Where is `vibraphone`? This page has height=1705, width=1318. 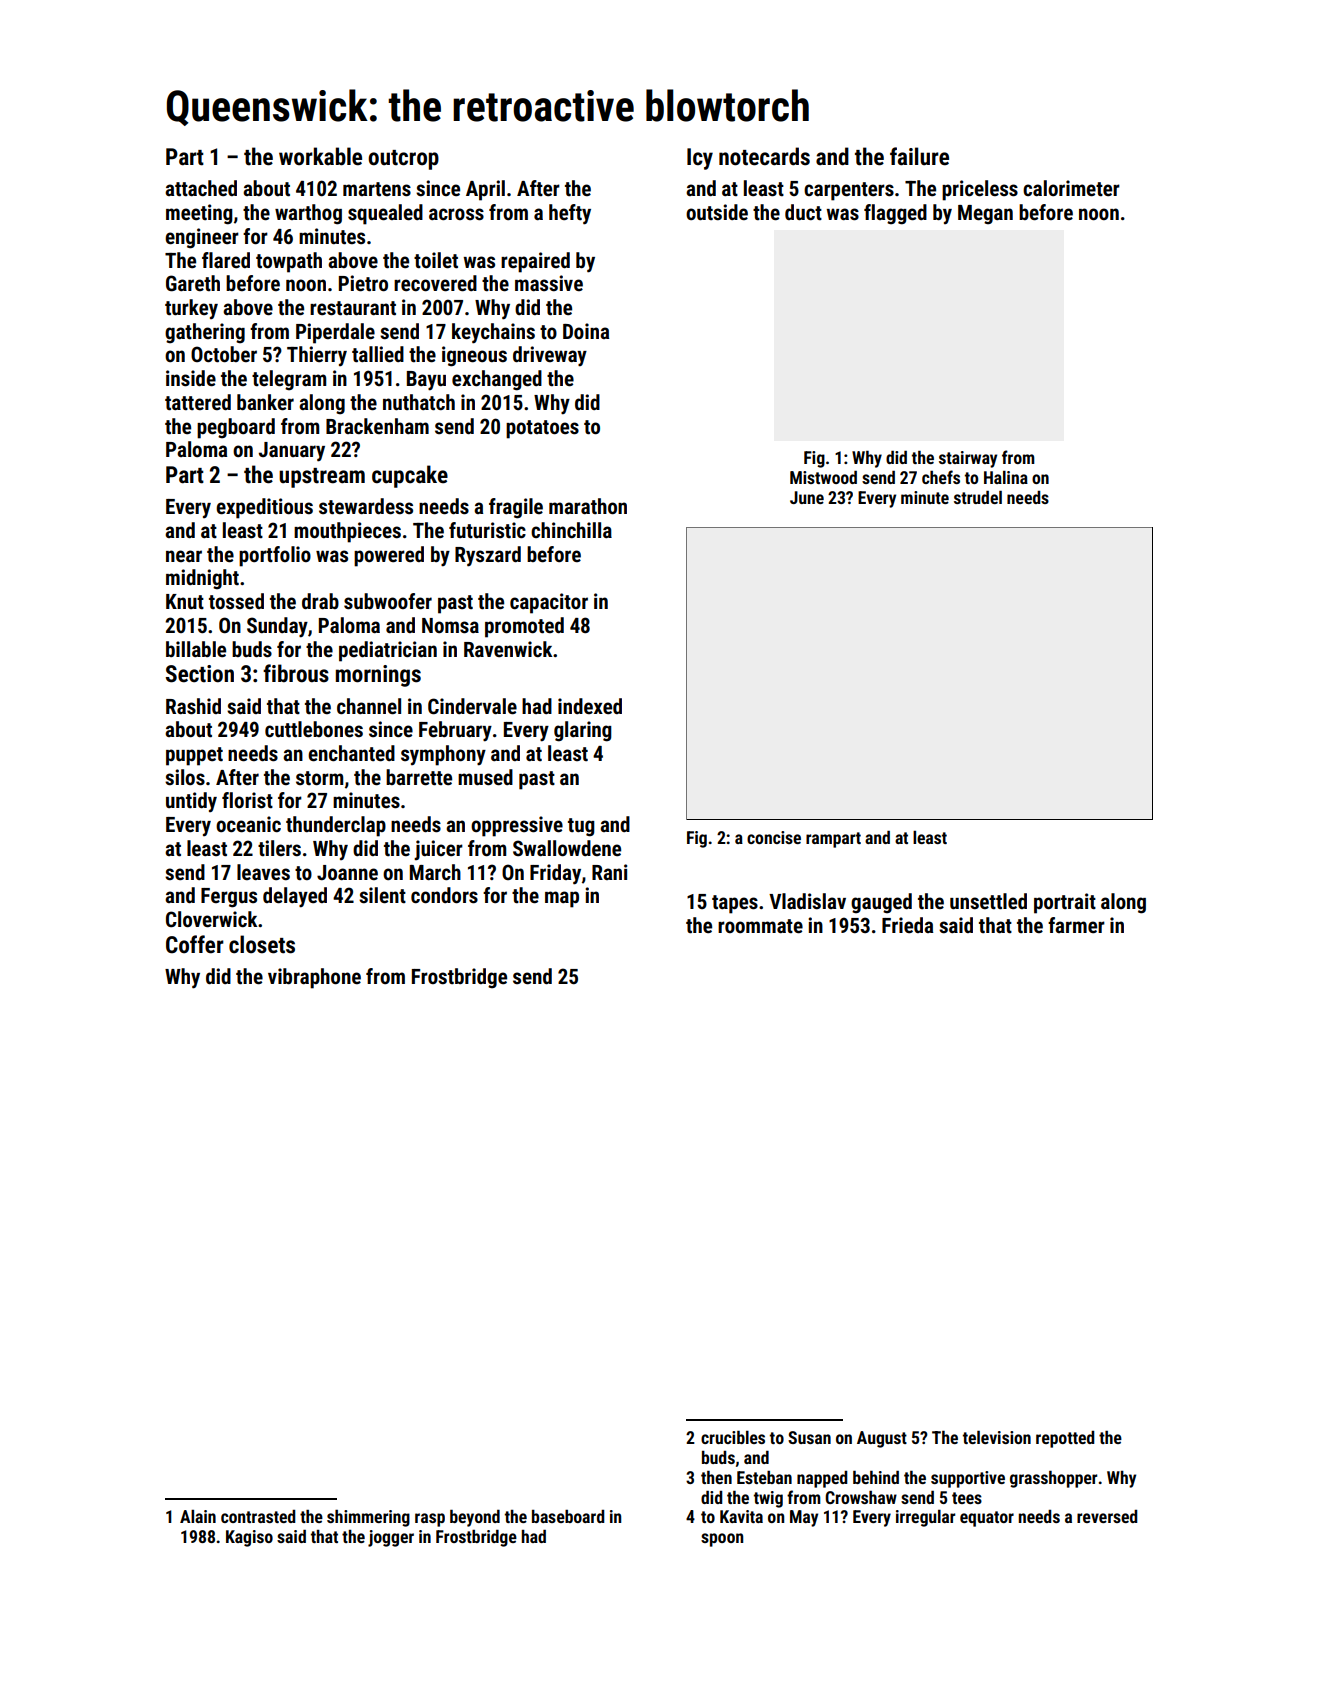
vibraphone is located at coordinates (314, 978).
